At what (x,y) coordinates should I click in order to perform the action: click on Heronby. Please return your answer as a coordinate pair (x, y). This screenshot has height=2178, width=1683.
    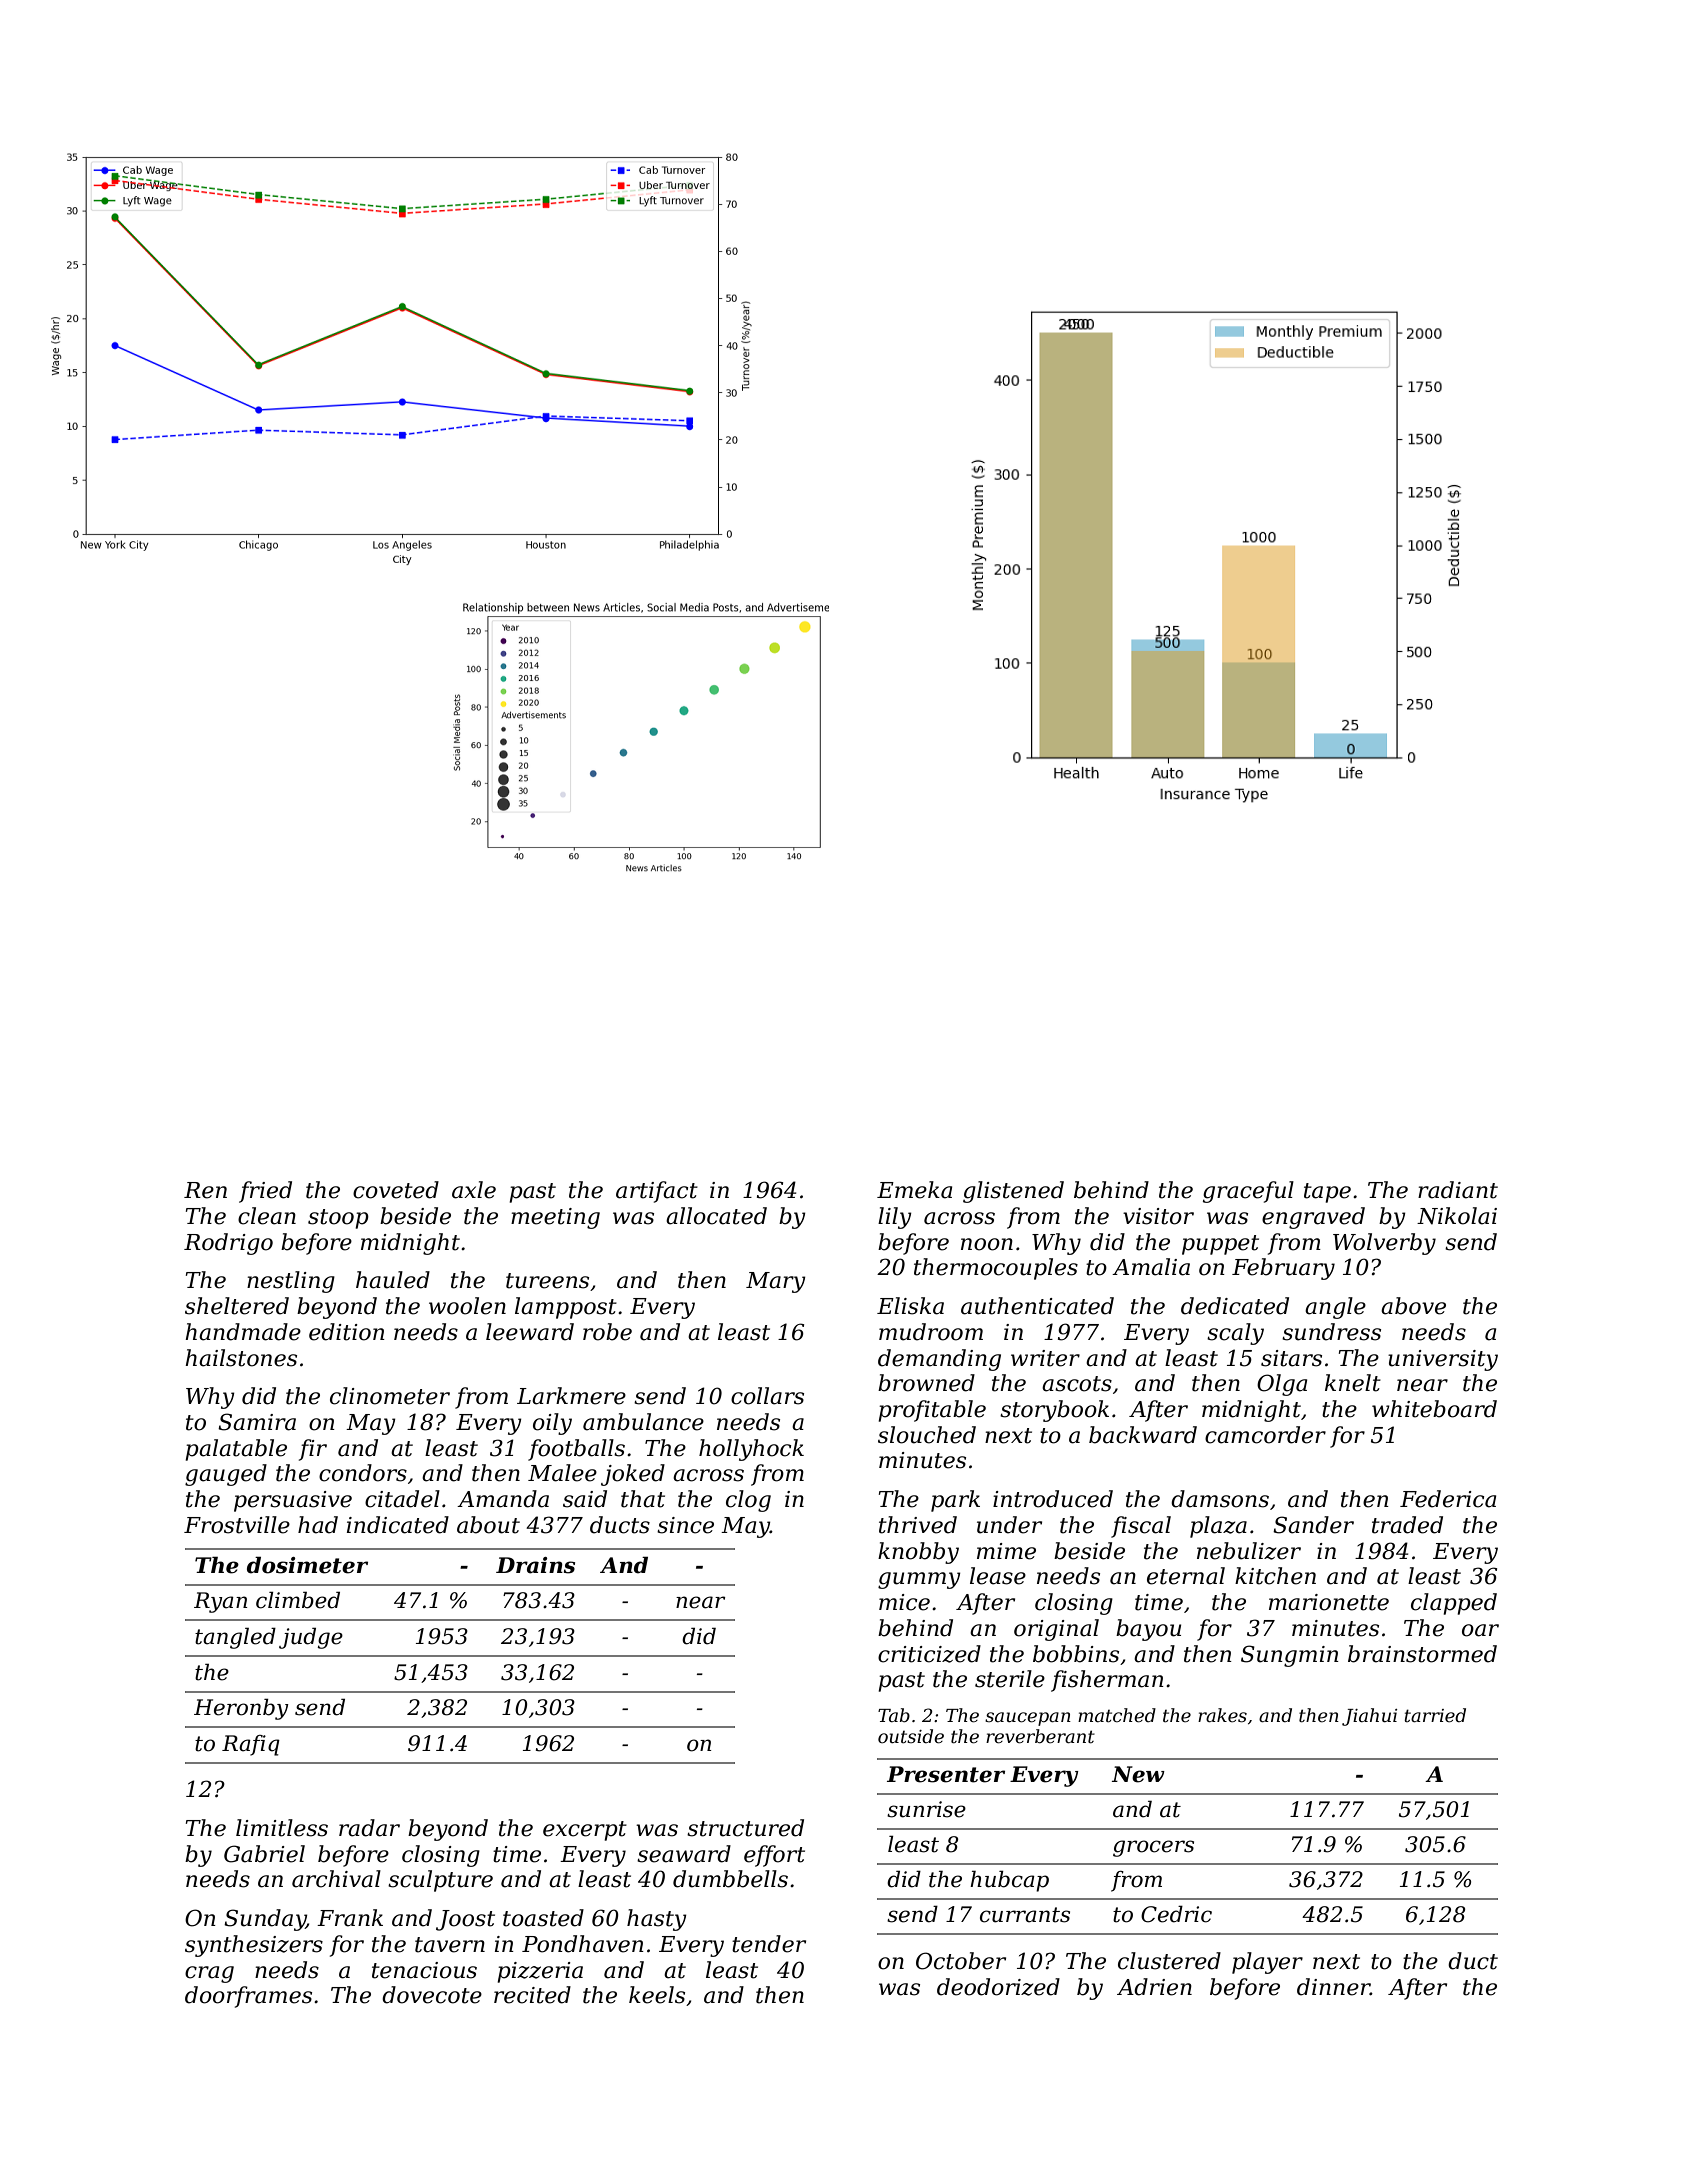
    Looking at the image, I should click on (241, 1709).
